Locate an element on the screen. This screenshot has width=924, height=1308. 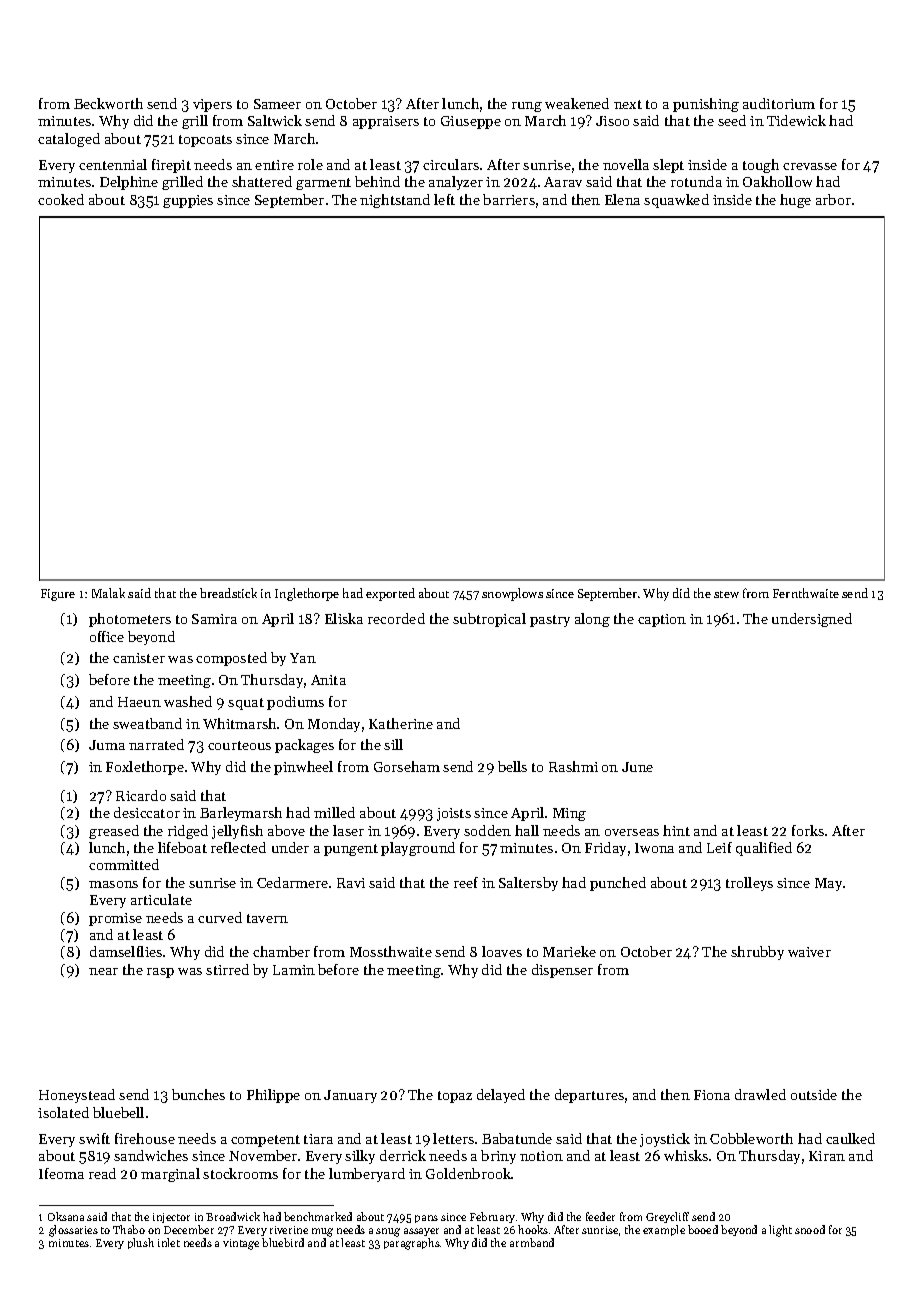
huge is located at coordinates (795, 201).
